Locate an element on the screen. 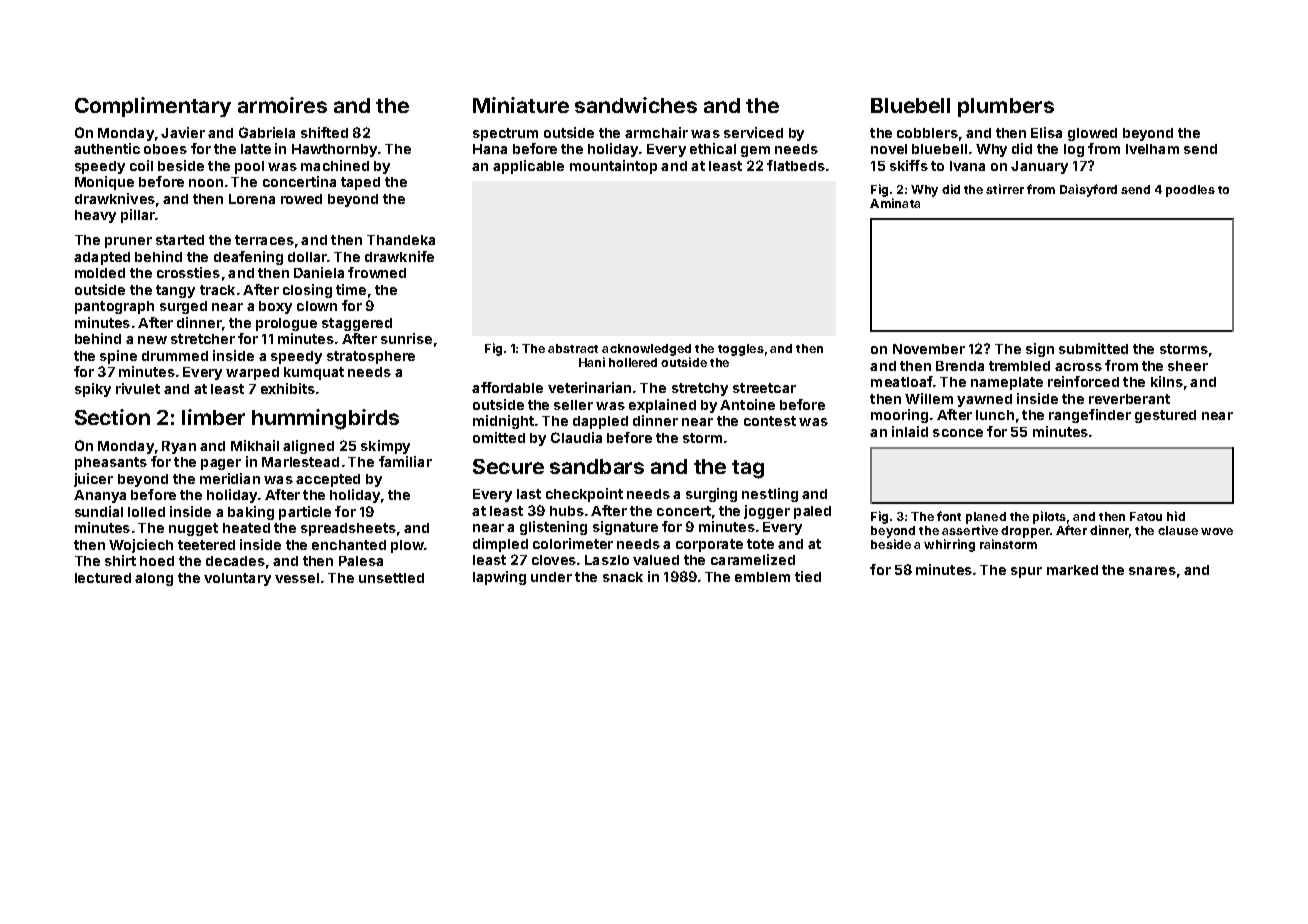 The width and height of the screenshot is (1308, 924). Complimentary is located at coordinates (153, 107).
